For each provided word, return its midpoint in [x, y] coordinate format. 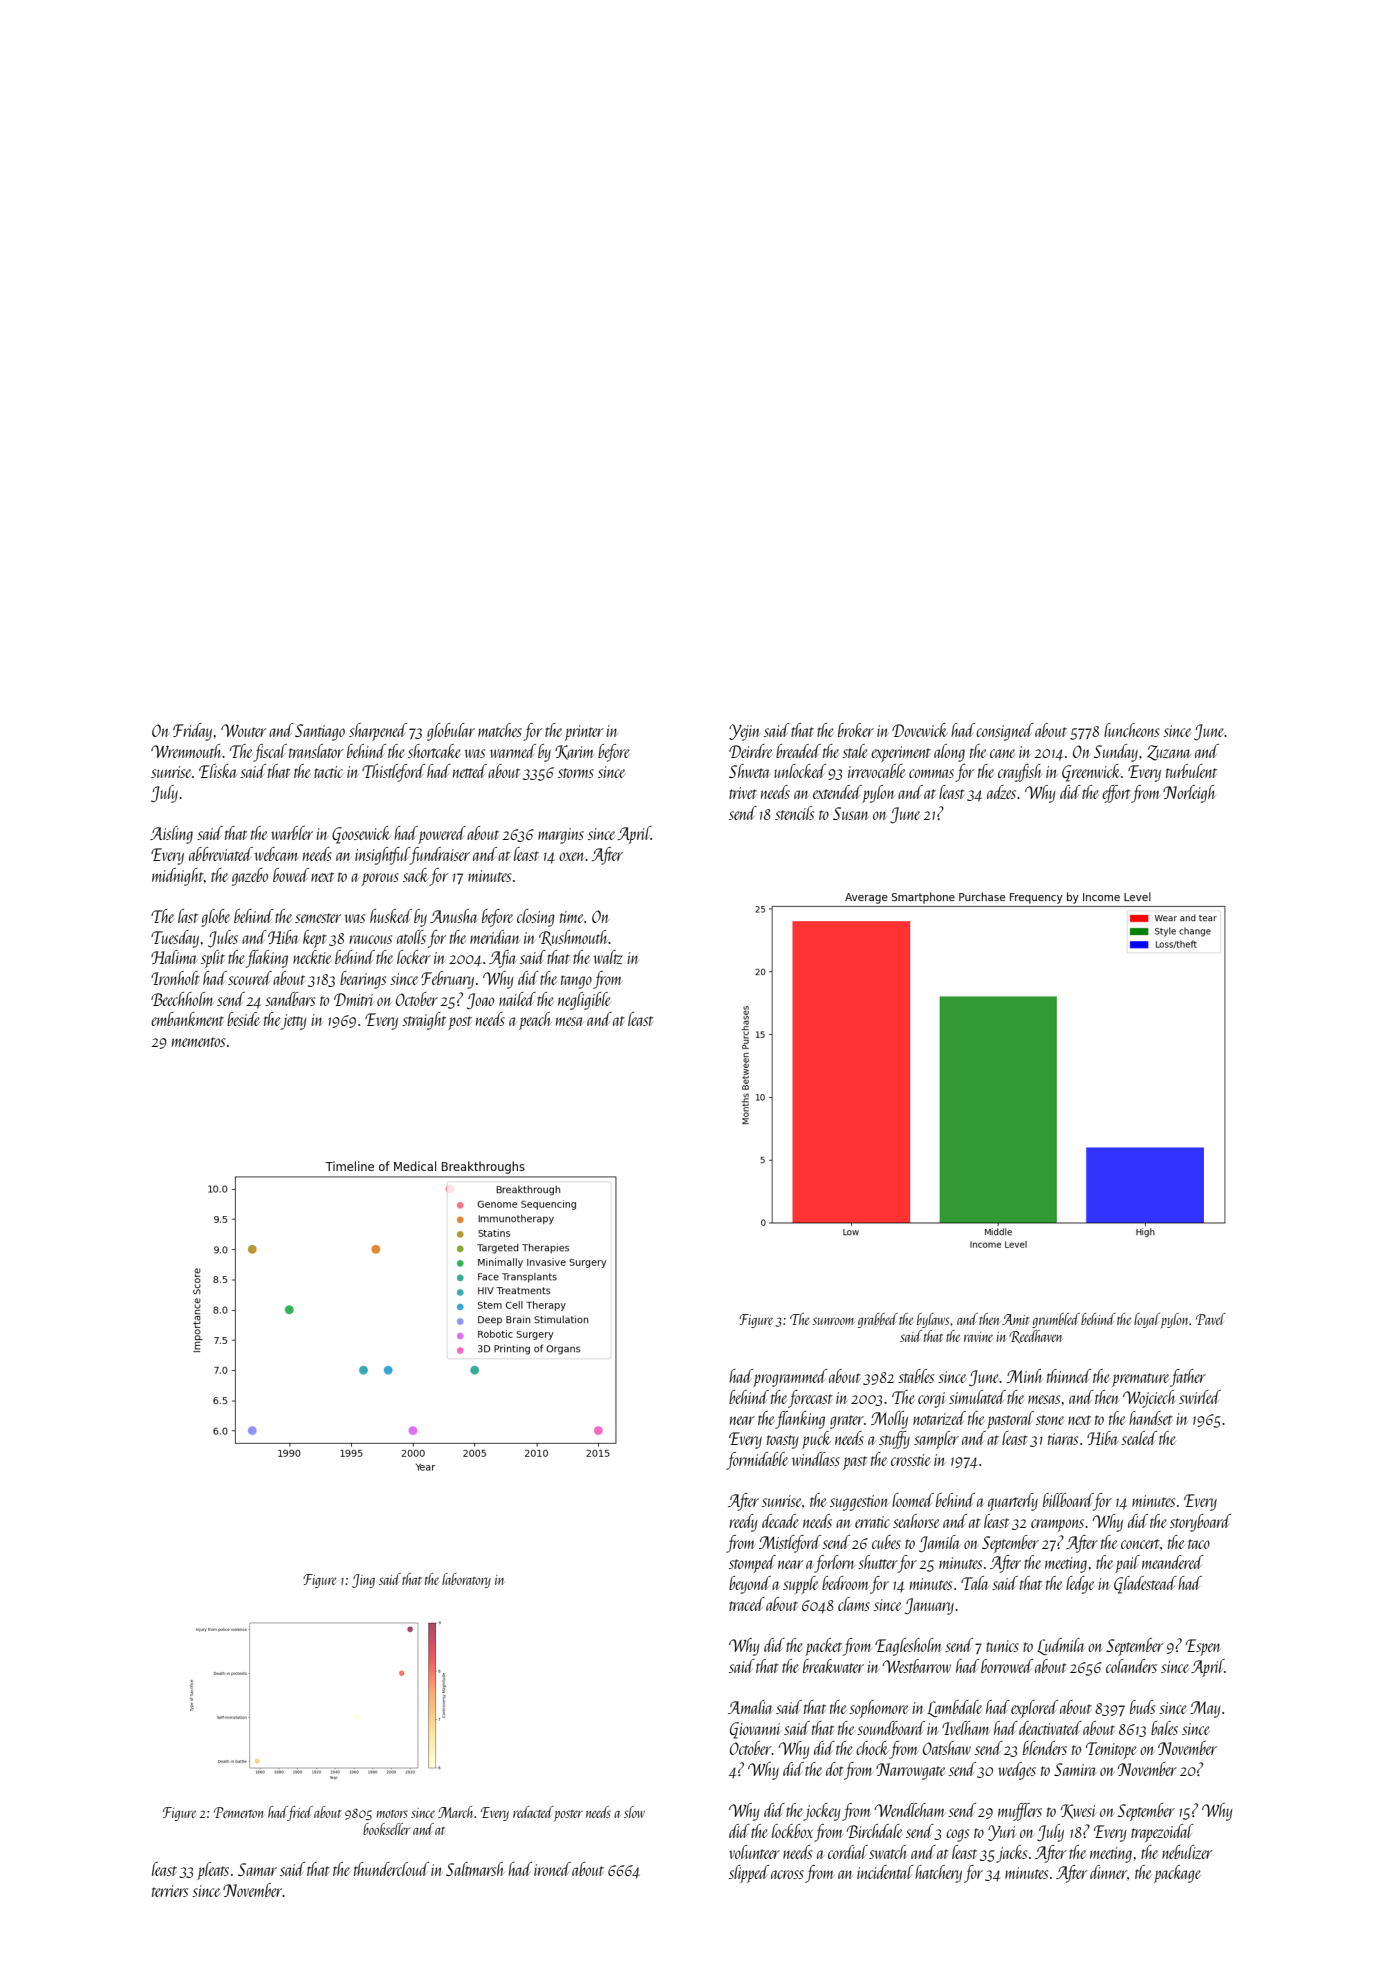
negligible [584, 1001]
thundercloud [391, 1869]
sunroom [833, 1321]
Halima [174, 957]
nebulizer [1187, 1852]
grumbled [1056, 1320]
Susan [850, 813]
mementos [198, 1042]
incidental [885, 1872]
